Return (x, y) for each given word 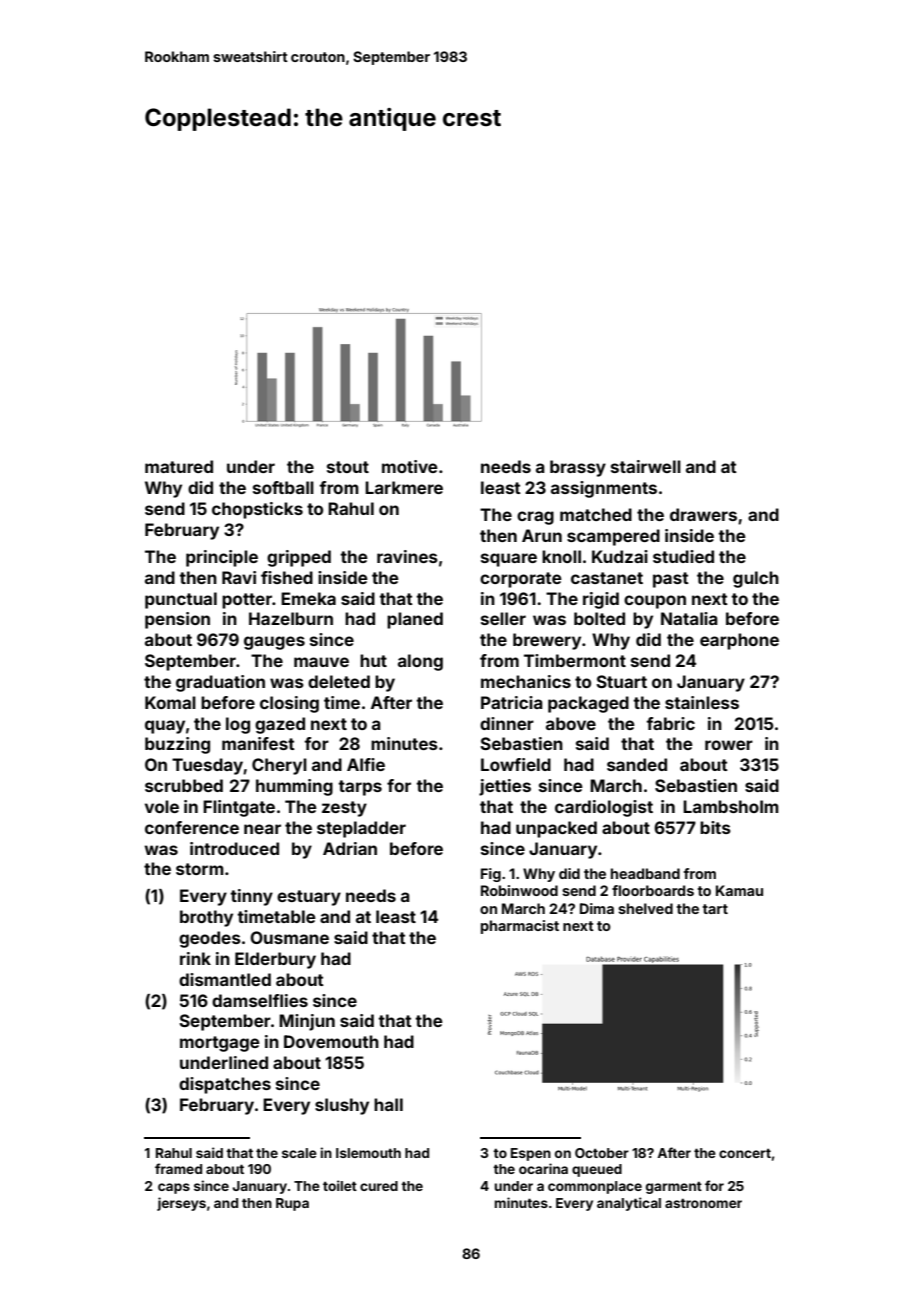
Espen (531, 1154)
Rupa (292, 1204)
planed (415, 620)
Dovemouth (331, 1041)
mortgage (220, 1044)
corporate (521, 580)
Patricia (512, 702)
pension (177, 620)
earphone (739, 641)
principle (222, 558)
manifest (258, 743)
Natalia (689, 618)
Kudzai (620, 556)
